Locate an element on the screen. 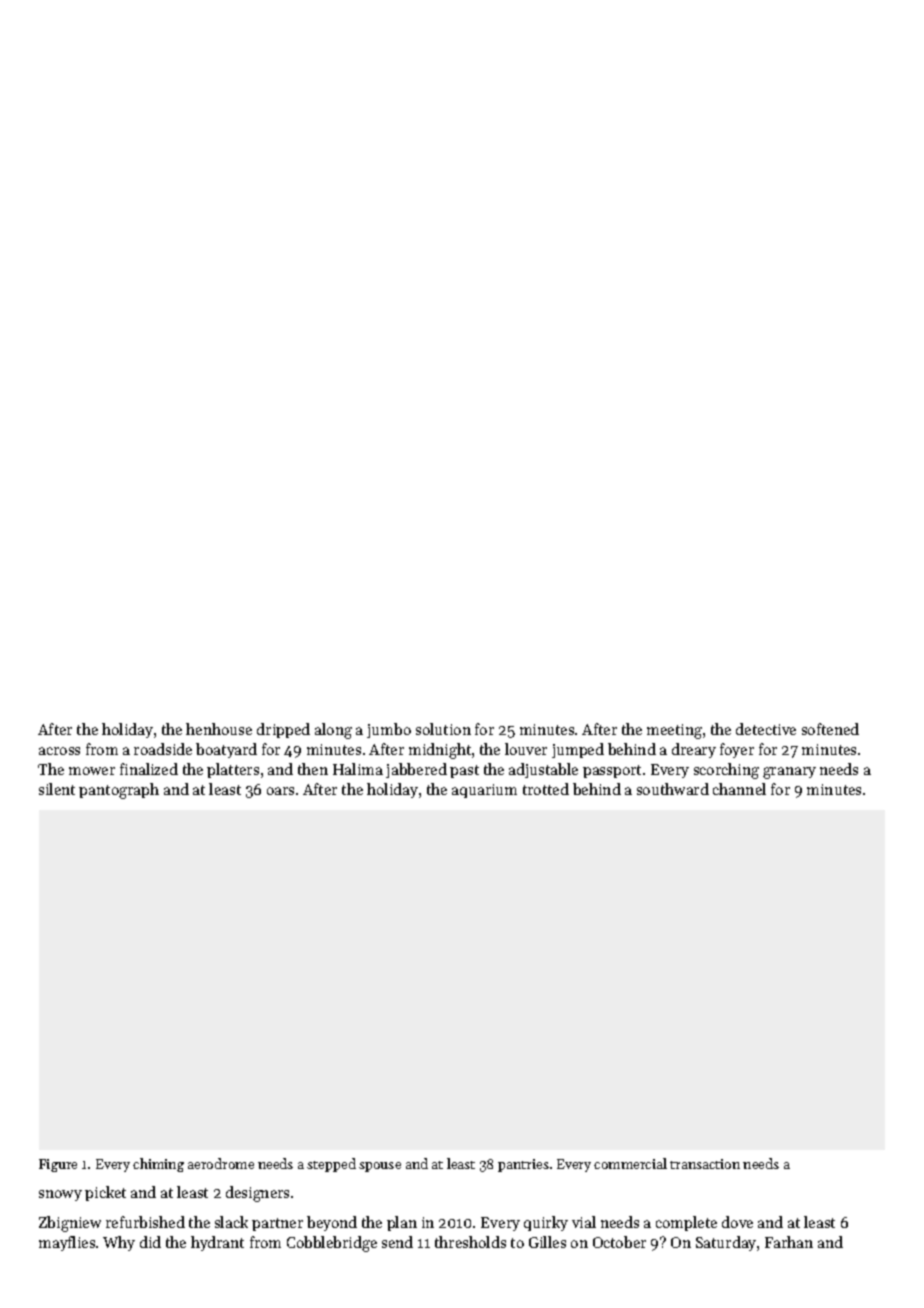 The width and height of the screenshot is (924, 1308). softened is located at coordinates (830, 729).
